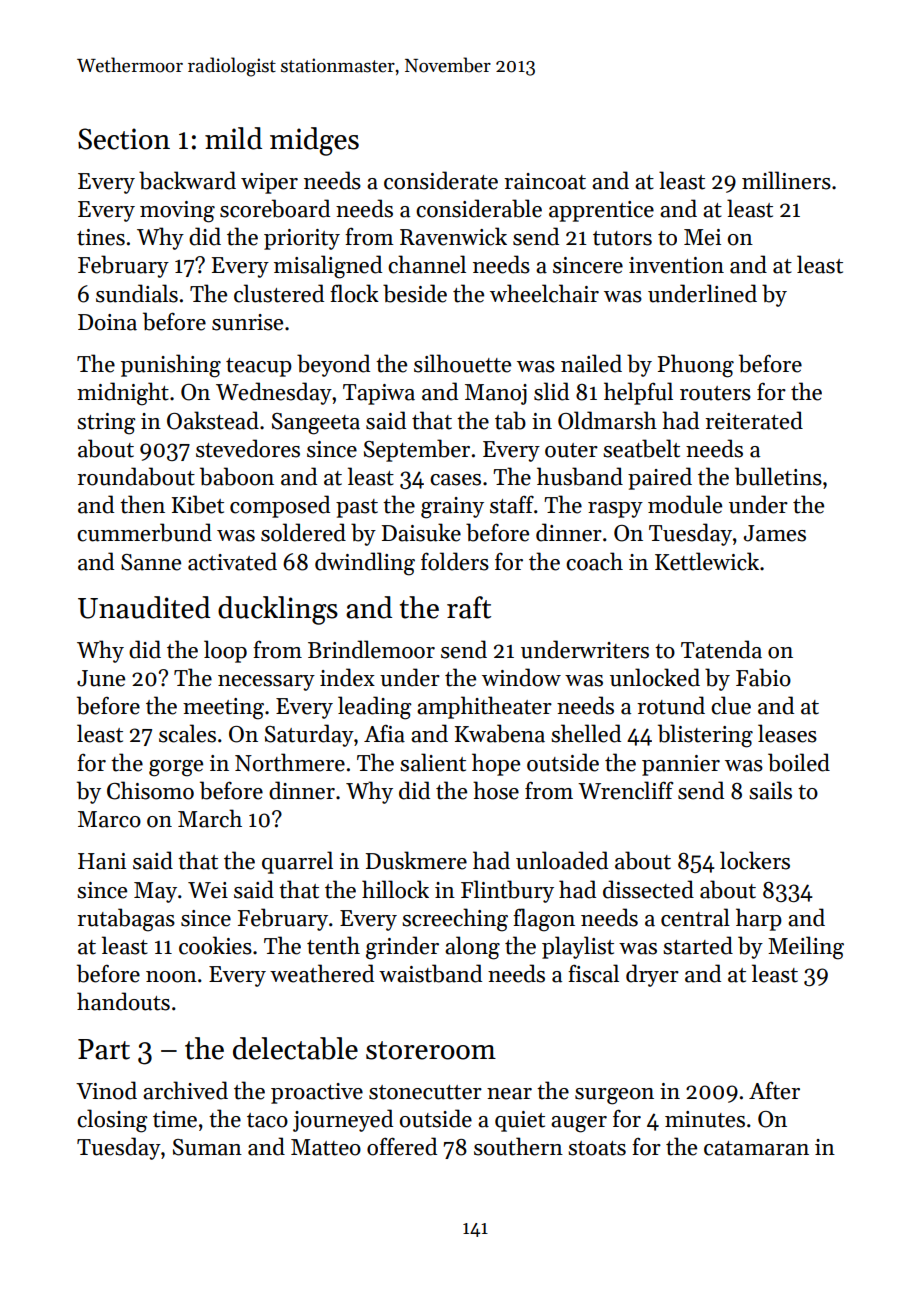 The height and width of the document is (1311, 924). I want to click on activated, so click(232, 561).
